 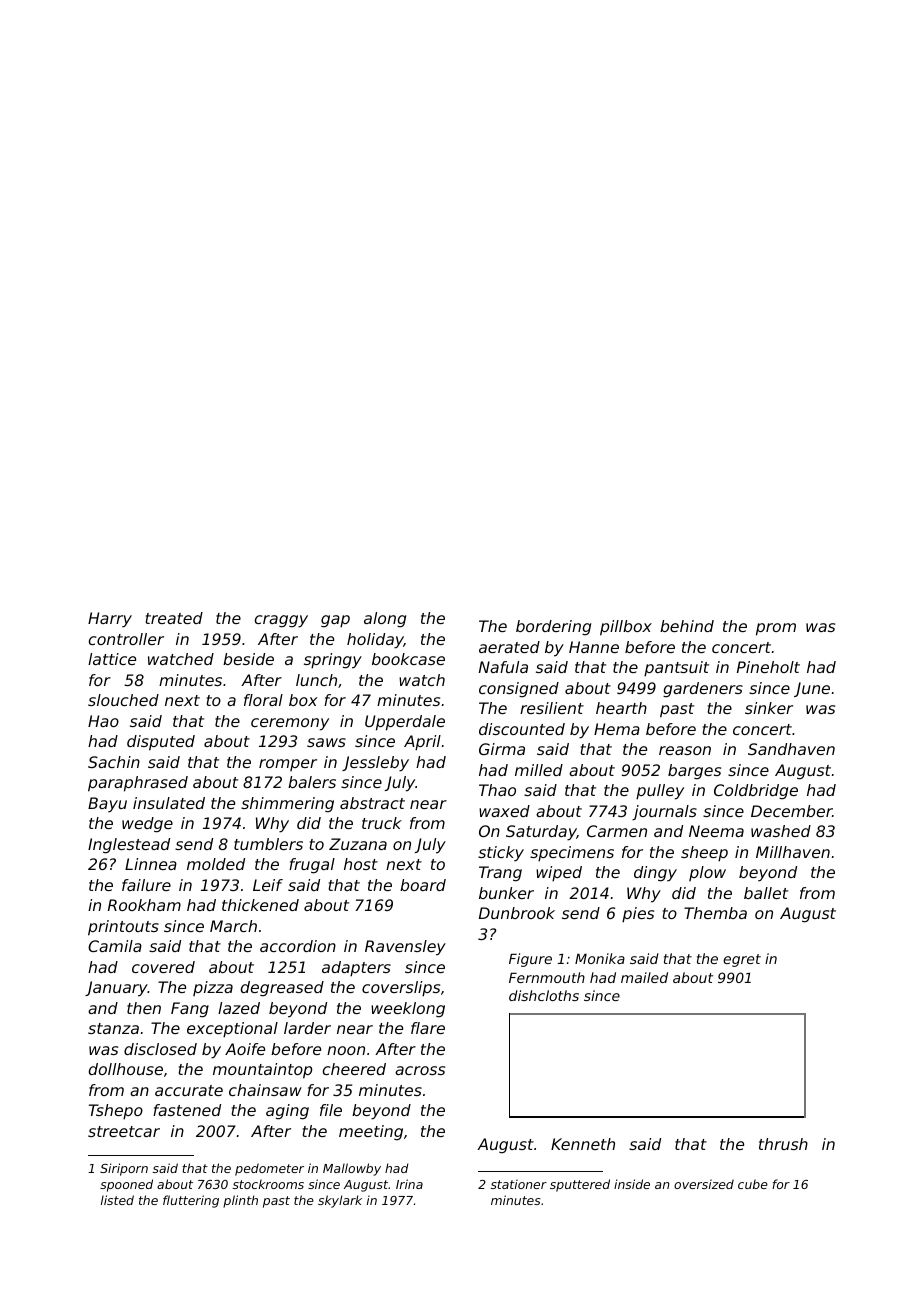 What do you see at coordinates (110, 619) in the image?
I see `Harry` at bounding box center [110, 619].
